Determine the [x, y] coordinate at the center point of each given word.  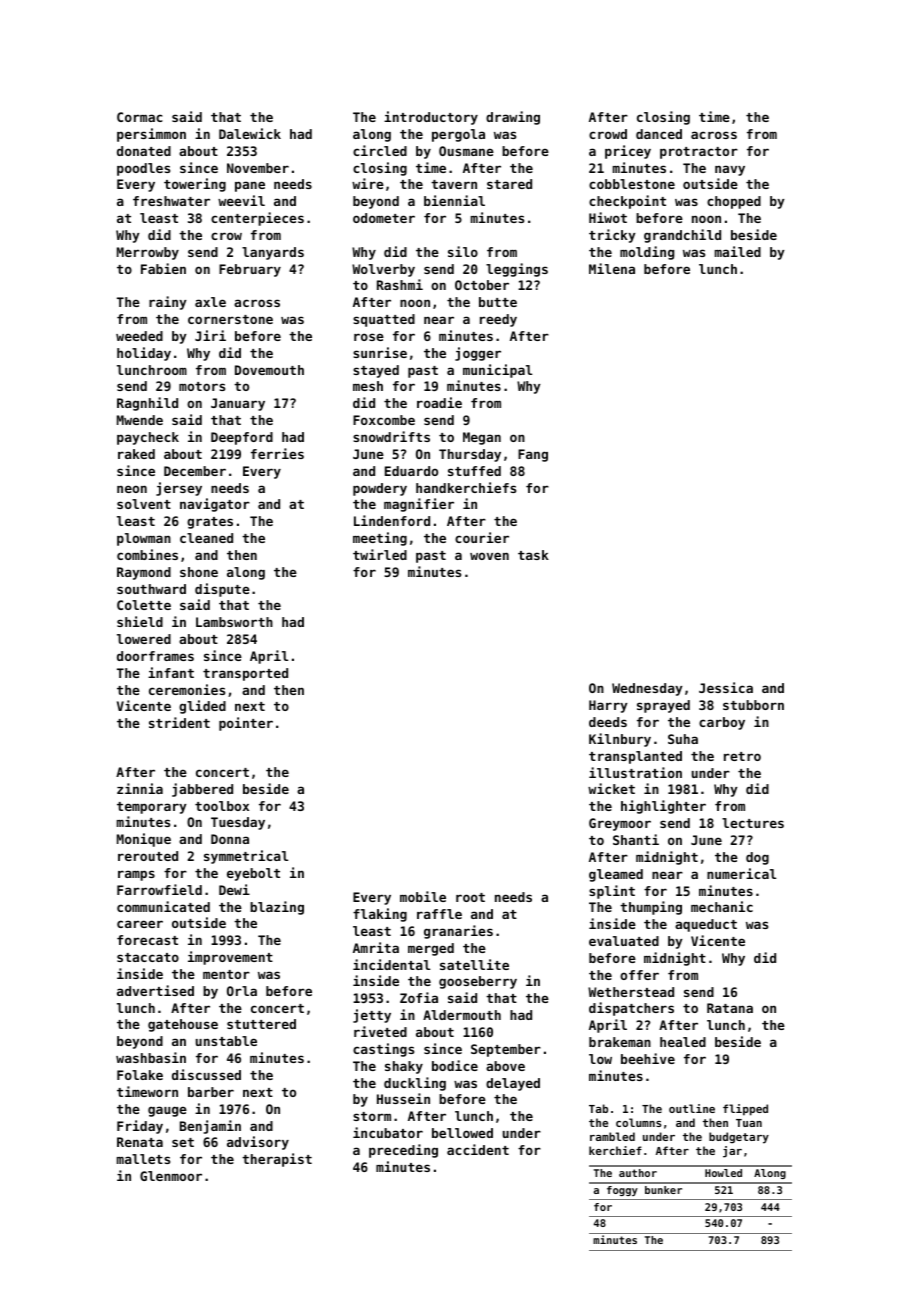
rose [369, 337]
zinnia [140, 788]
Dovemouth [269, 370]
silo [463, 251]
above [505, 1066]
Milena [612, 268]
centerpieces [257, 219]
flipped [745, 1110]
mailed [738, 251]
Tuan [749, 1123]
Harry [608, 706]
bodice [455, 1065]
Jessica [726, 687]
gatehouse [183, 1025]
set [183, 1142]
